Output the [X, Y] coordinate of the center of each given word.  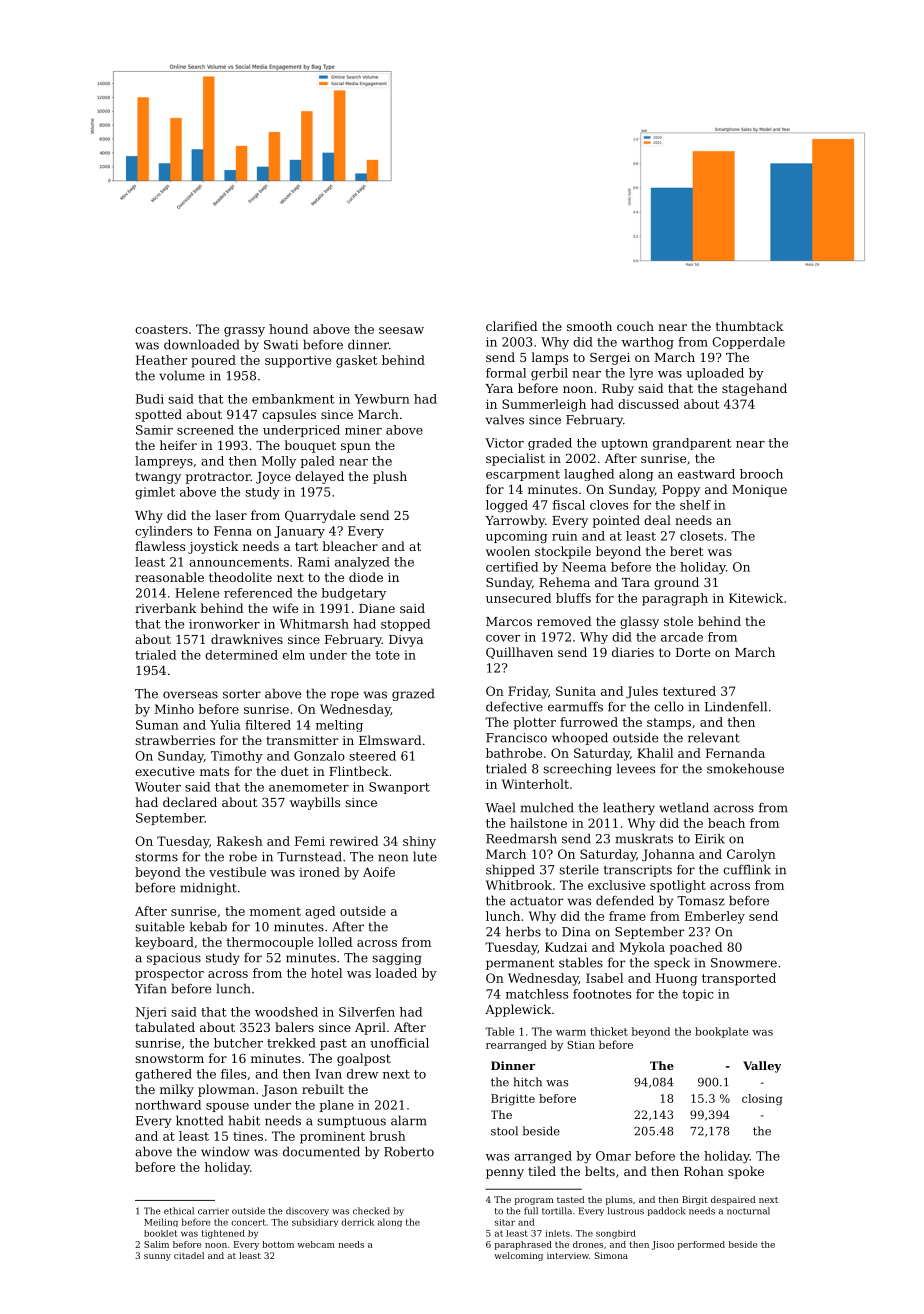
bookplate [721, 1032]
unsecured [519, 598]
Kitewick [756, 598]
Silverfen [367, 1012]
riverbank [166, 608]
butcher [238, 1043]
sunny [157, 1257]
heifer [178, 445]
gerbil [549, 374]
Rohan [704, 1171]
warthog [648, 343]
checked [371, 1211]
